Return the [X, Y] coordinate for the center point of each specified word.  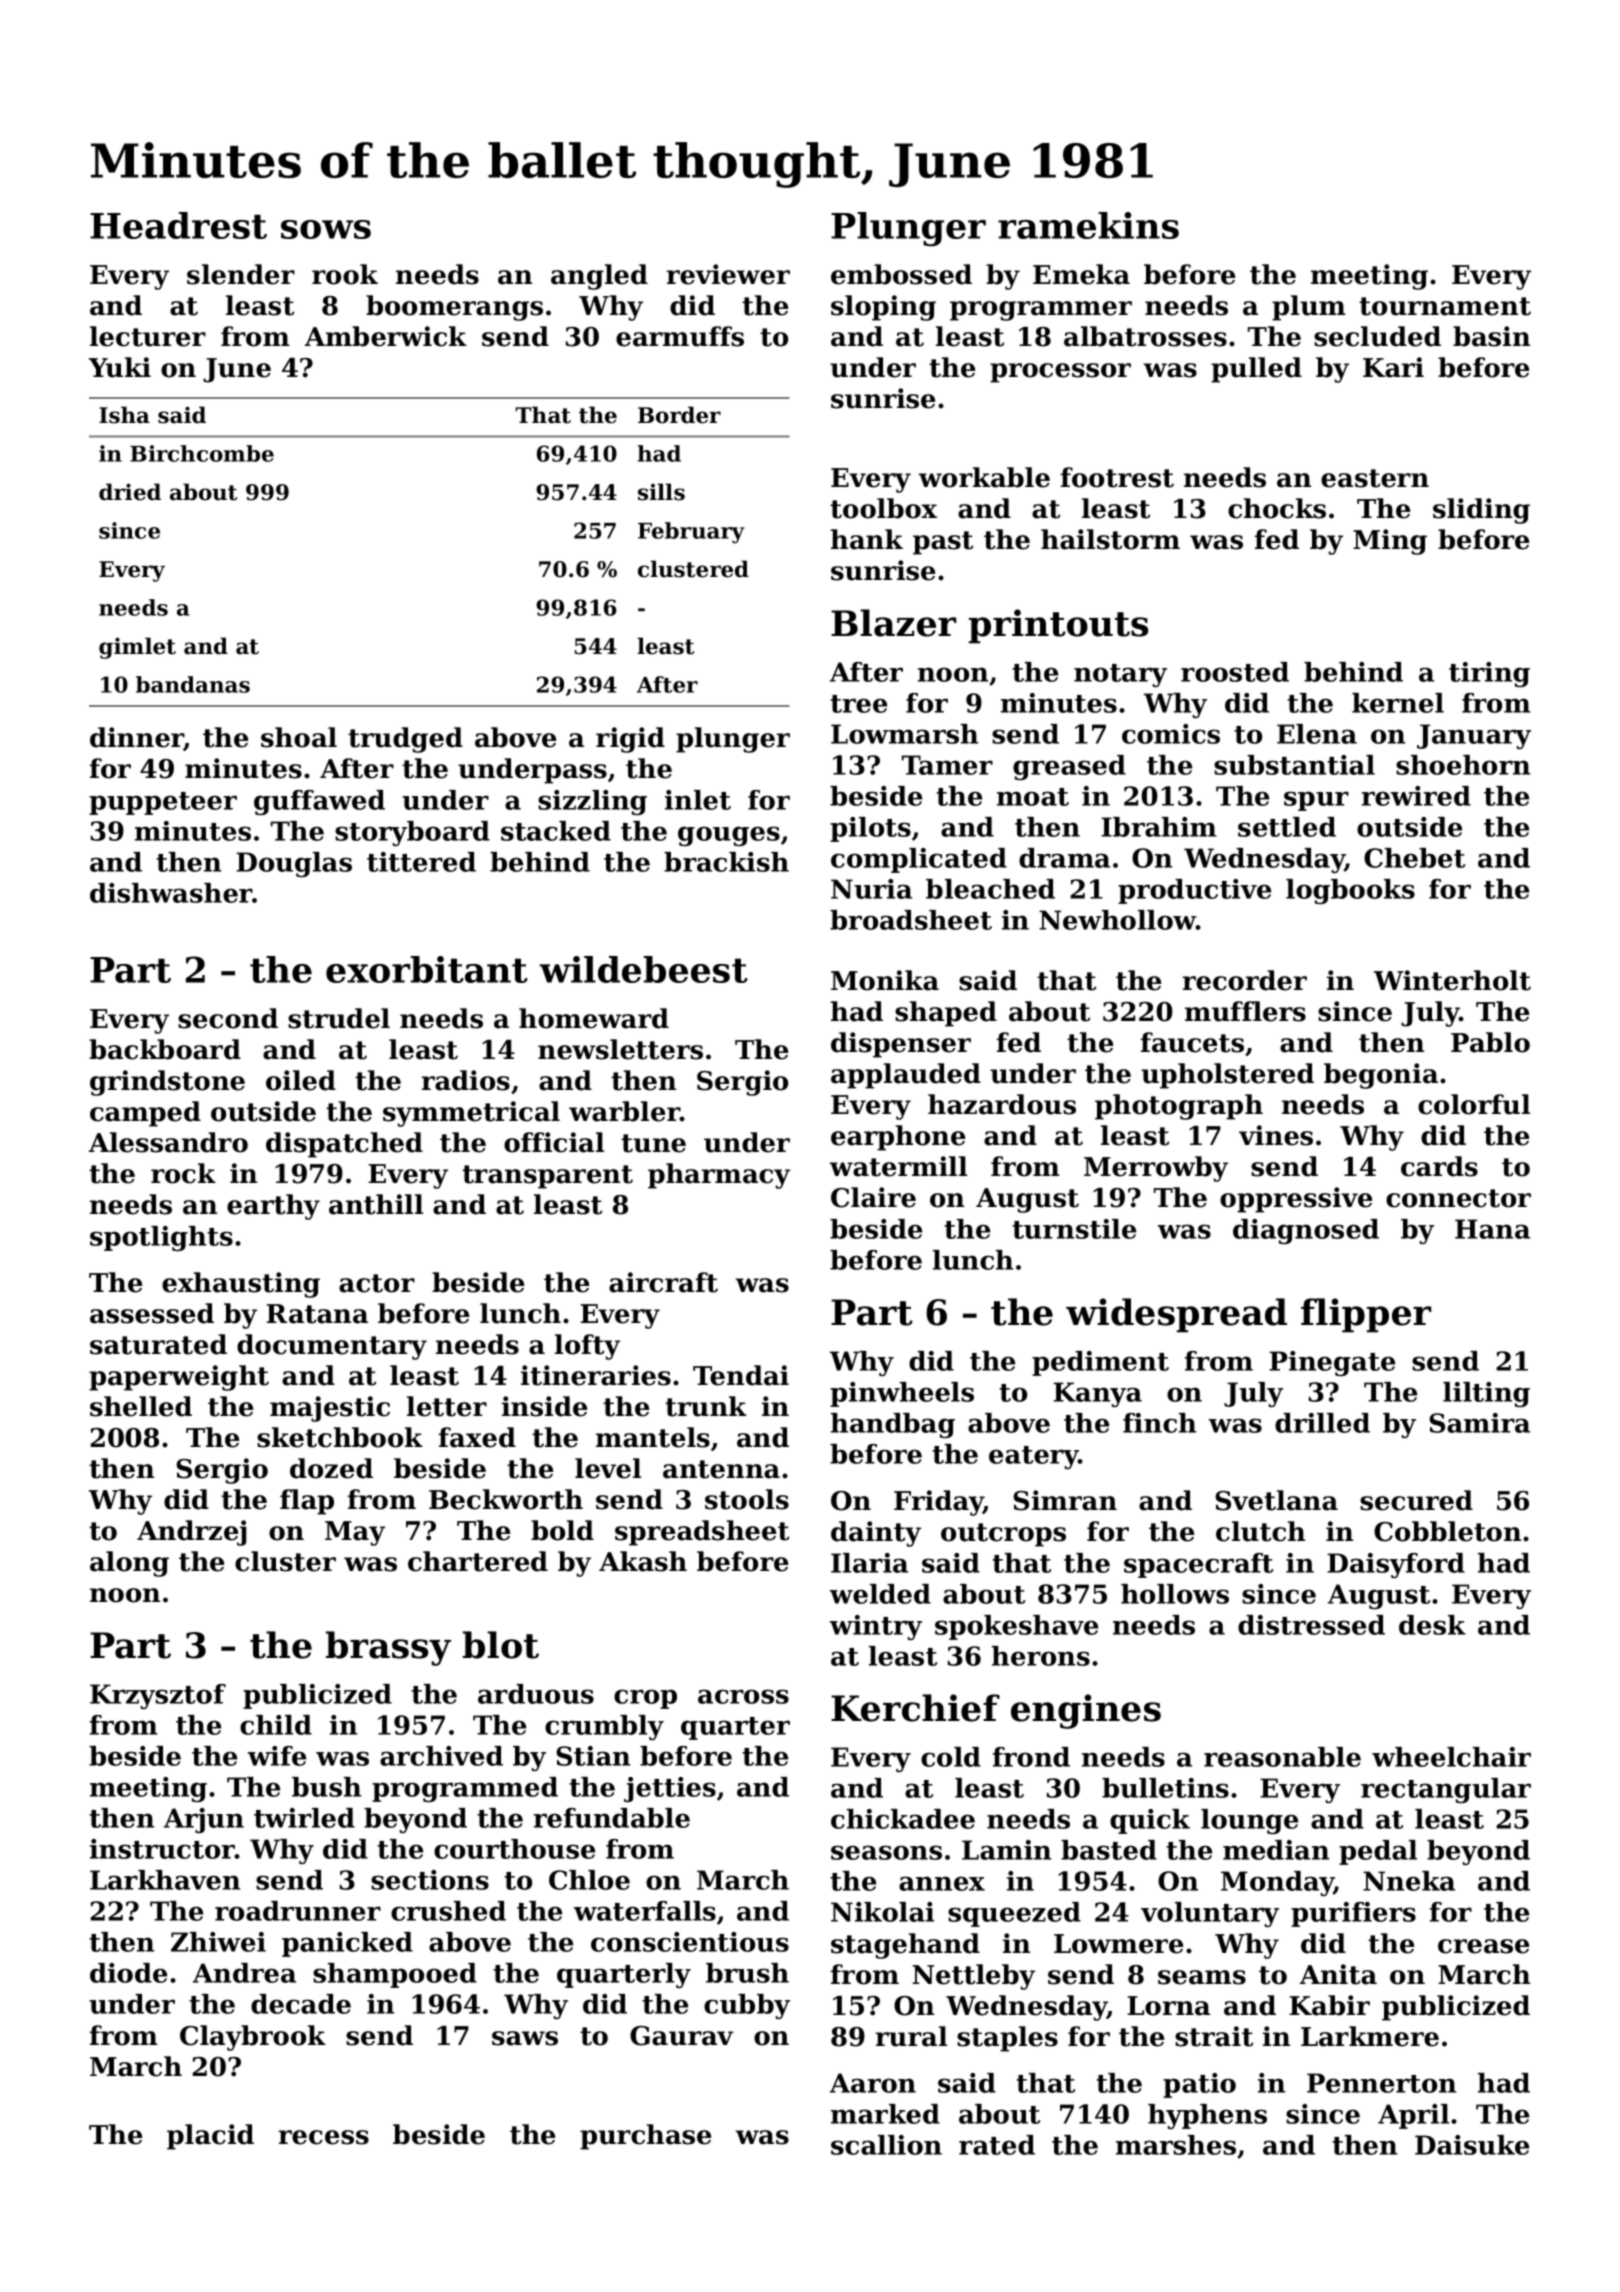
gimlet [137, 648]
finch [1159, 1423]
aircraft [663, 1282]
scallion [886, 2145]
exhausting [241, 1285]
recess [323, 2137]
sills [661, 492]
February [691, 532]
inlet [698, 800]
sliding [1481, 511]
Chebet [1414, 858]
